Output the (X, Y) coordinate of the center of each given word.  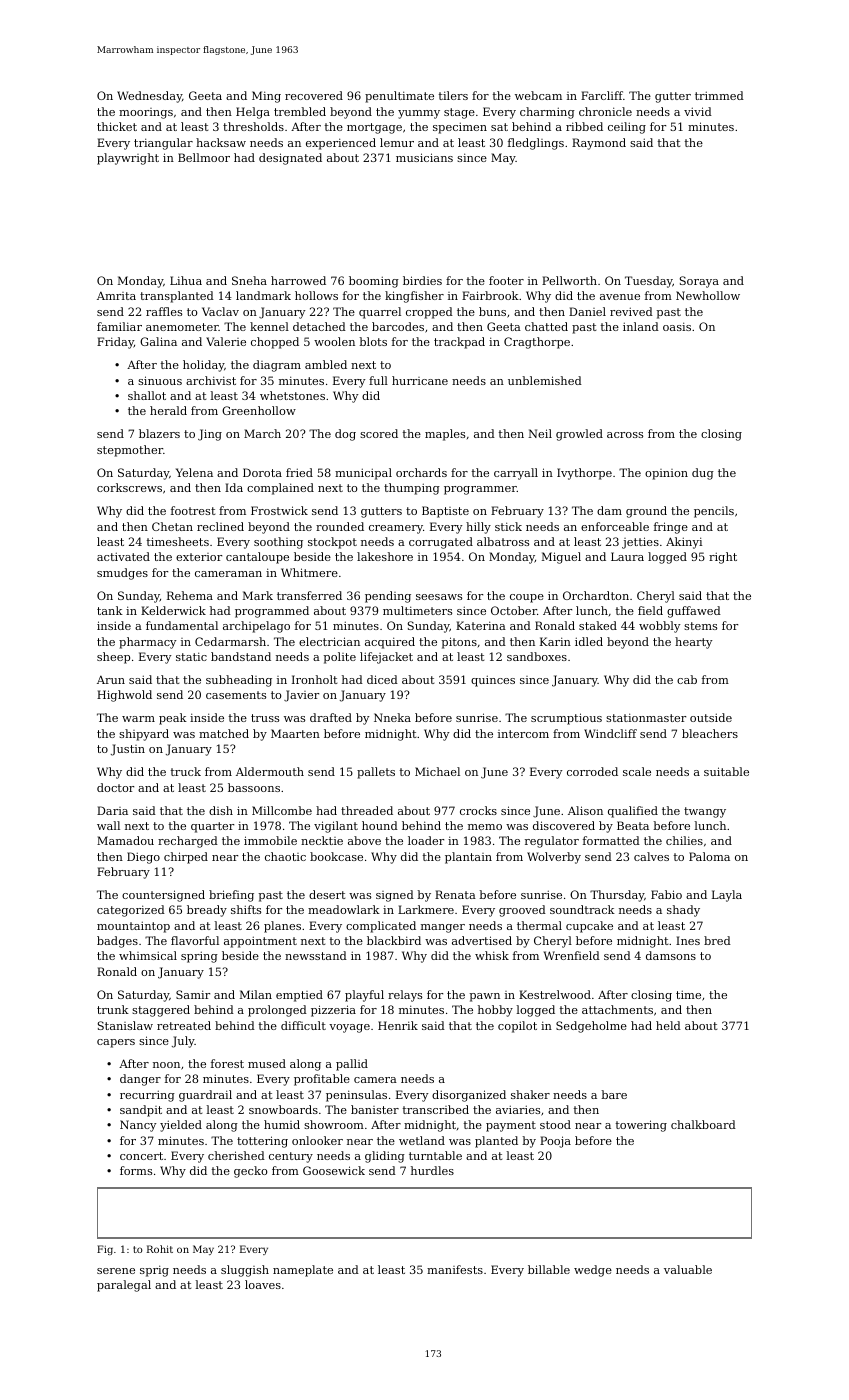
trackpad (459, 343)
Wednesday (149, 97)
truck (186, 771)
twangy (705, 812)
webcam (538, 95)
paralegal (124, 1286)
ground (646, 512)
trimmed (719, 95)
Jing (210, 435)
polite (340, 658)
